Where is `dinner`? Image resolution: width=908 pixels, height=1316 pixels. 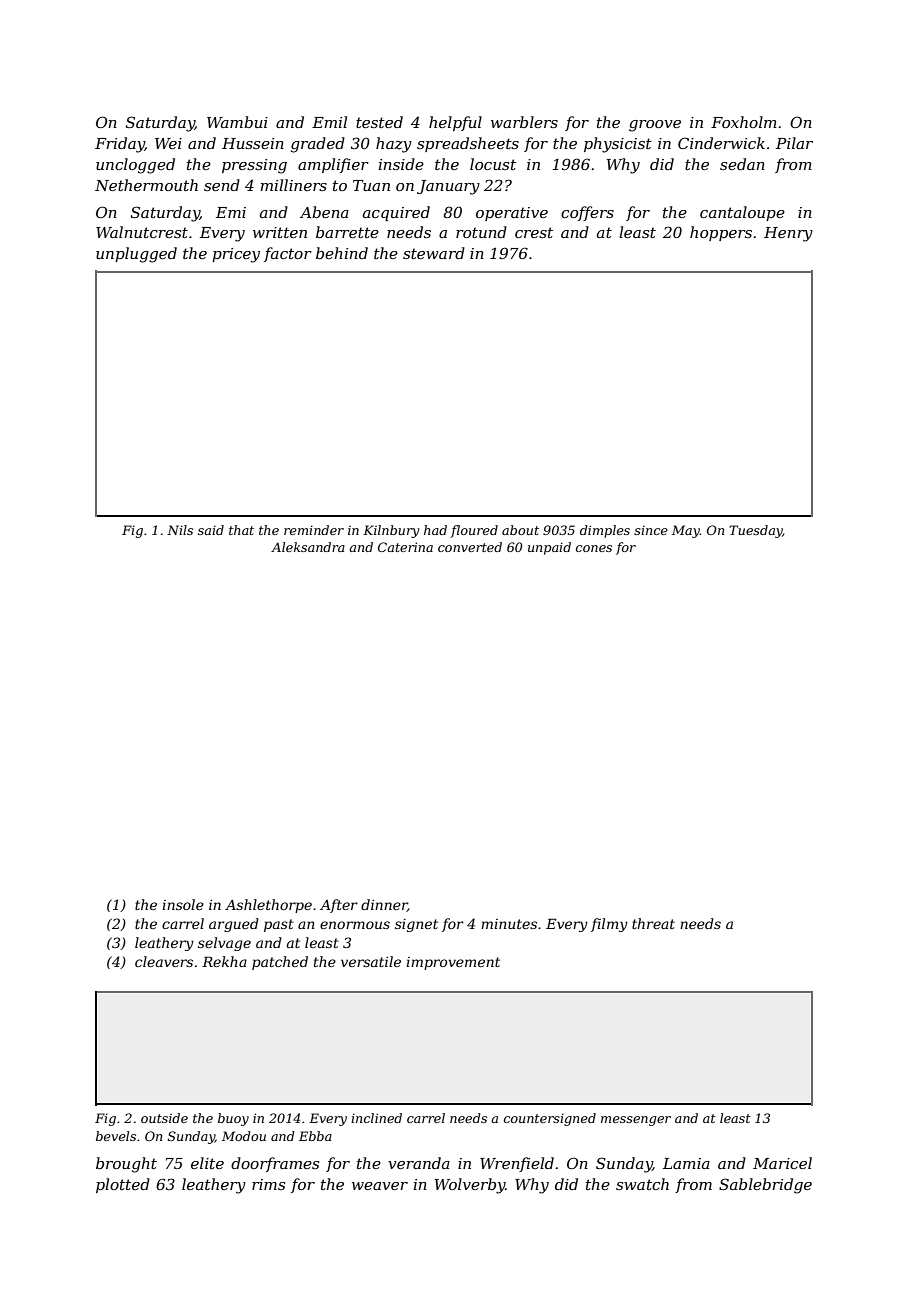 dinner is located at coordinates (384, 905).
